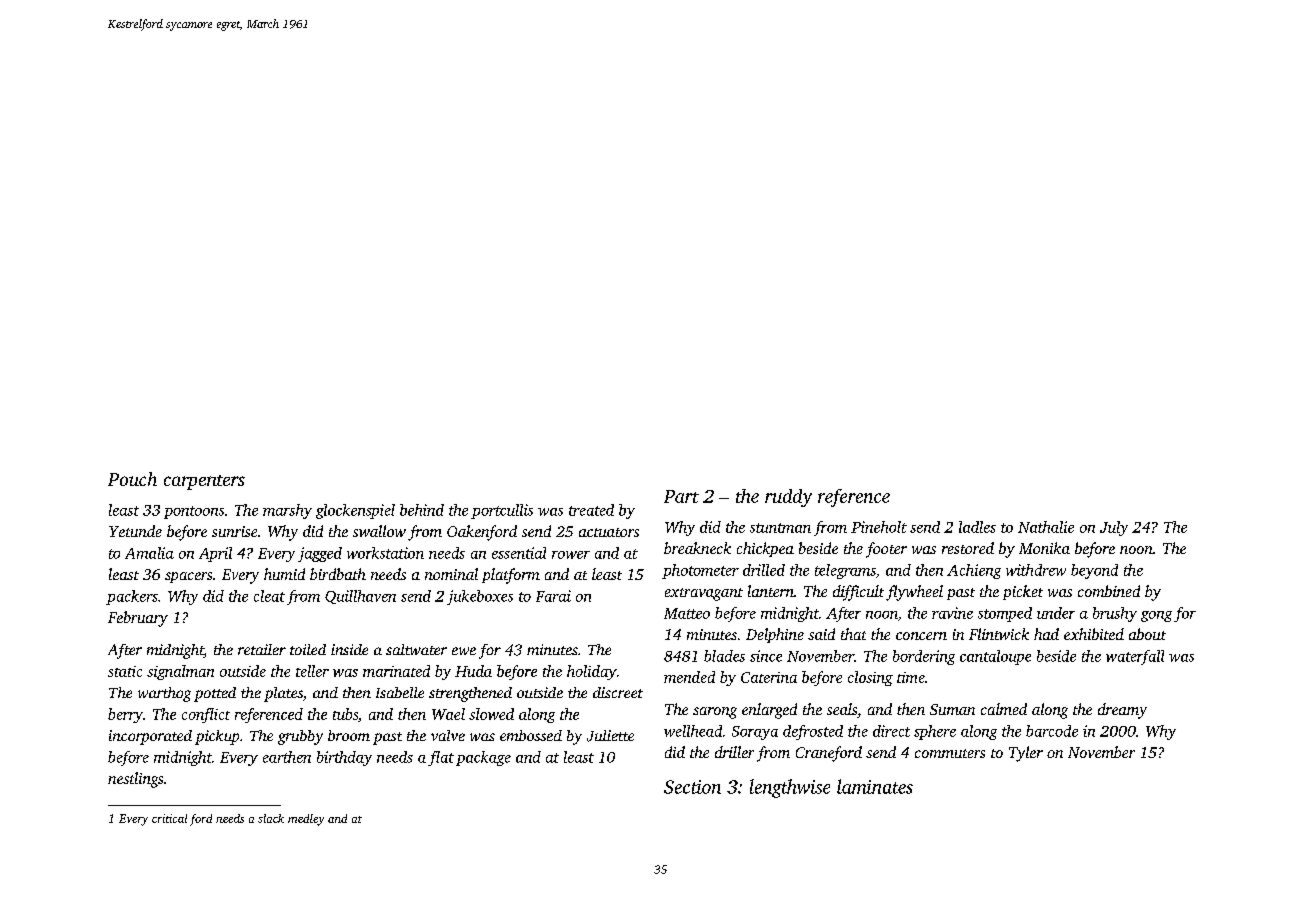  What do you see at coordinates (204, 482) in the screenshot?
I see `carpenters` at bounding box center [204, 482].
